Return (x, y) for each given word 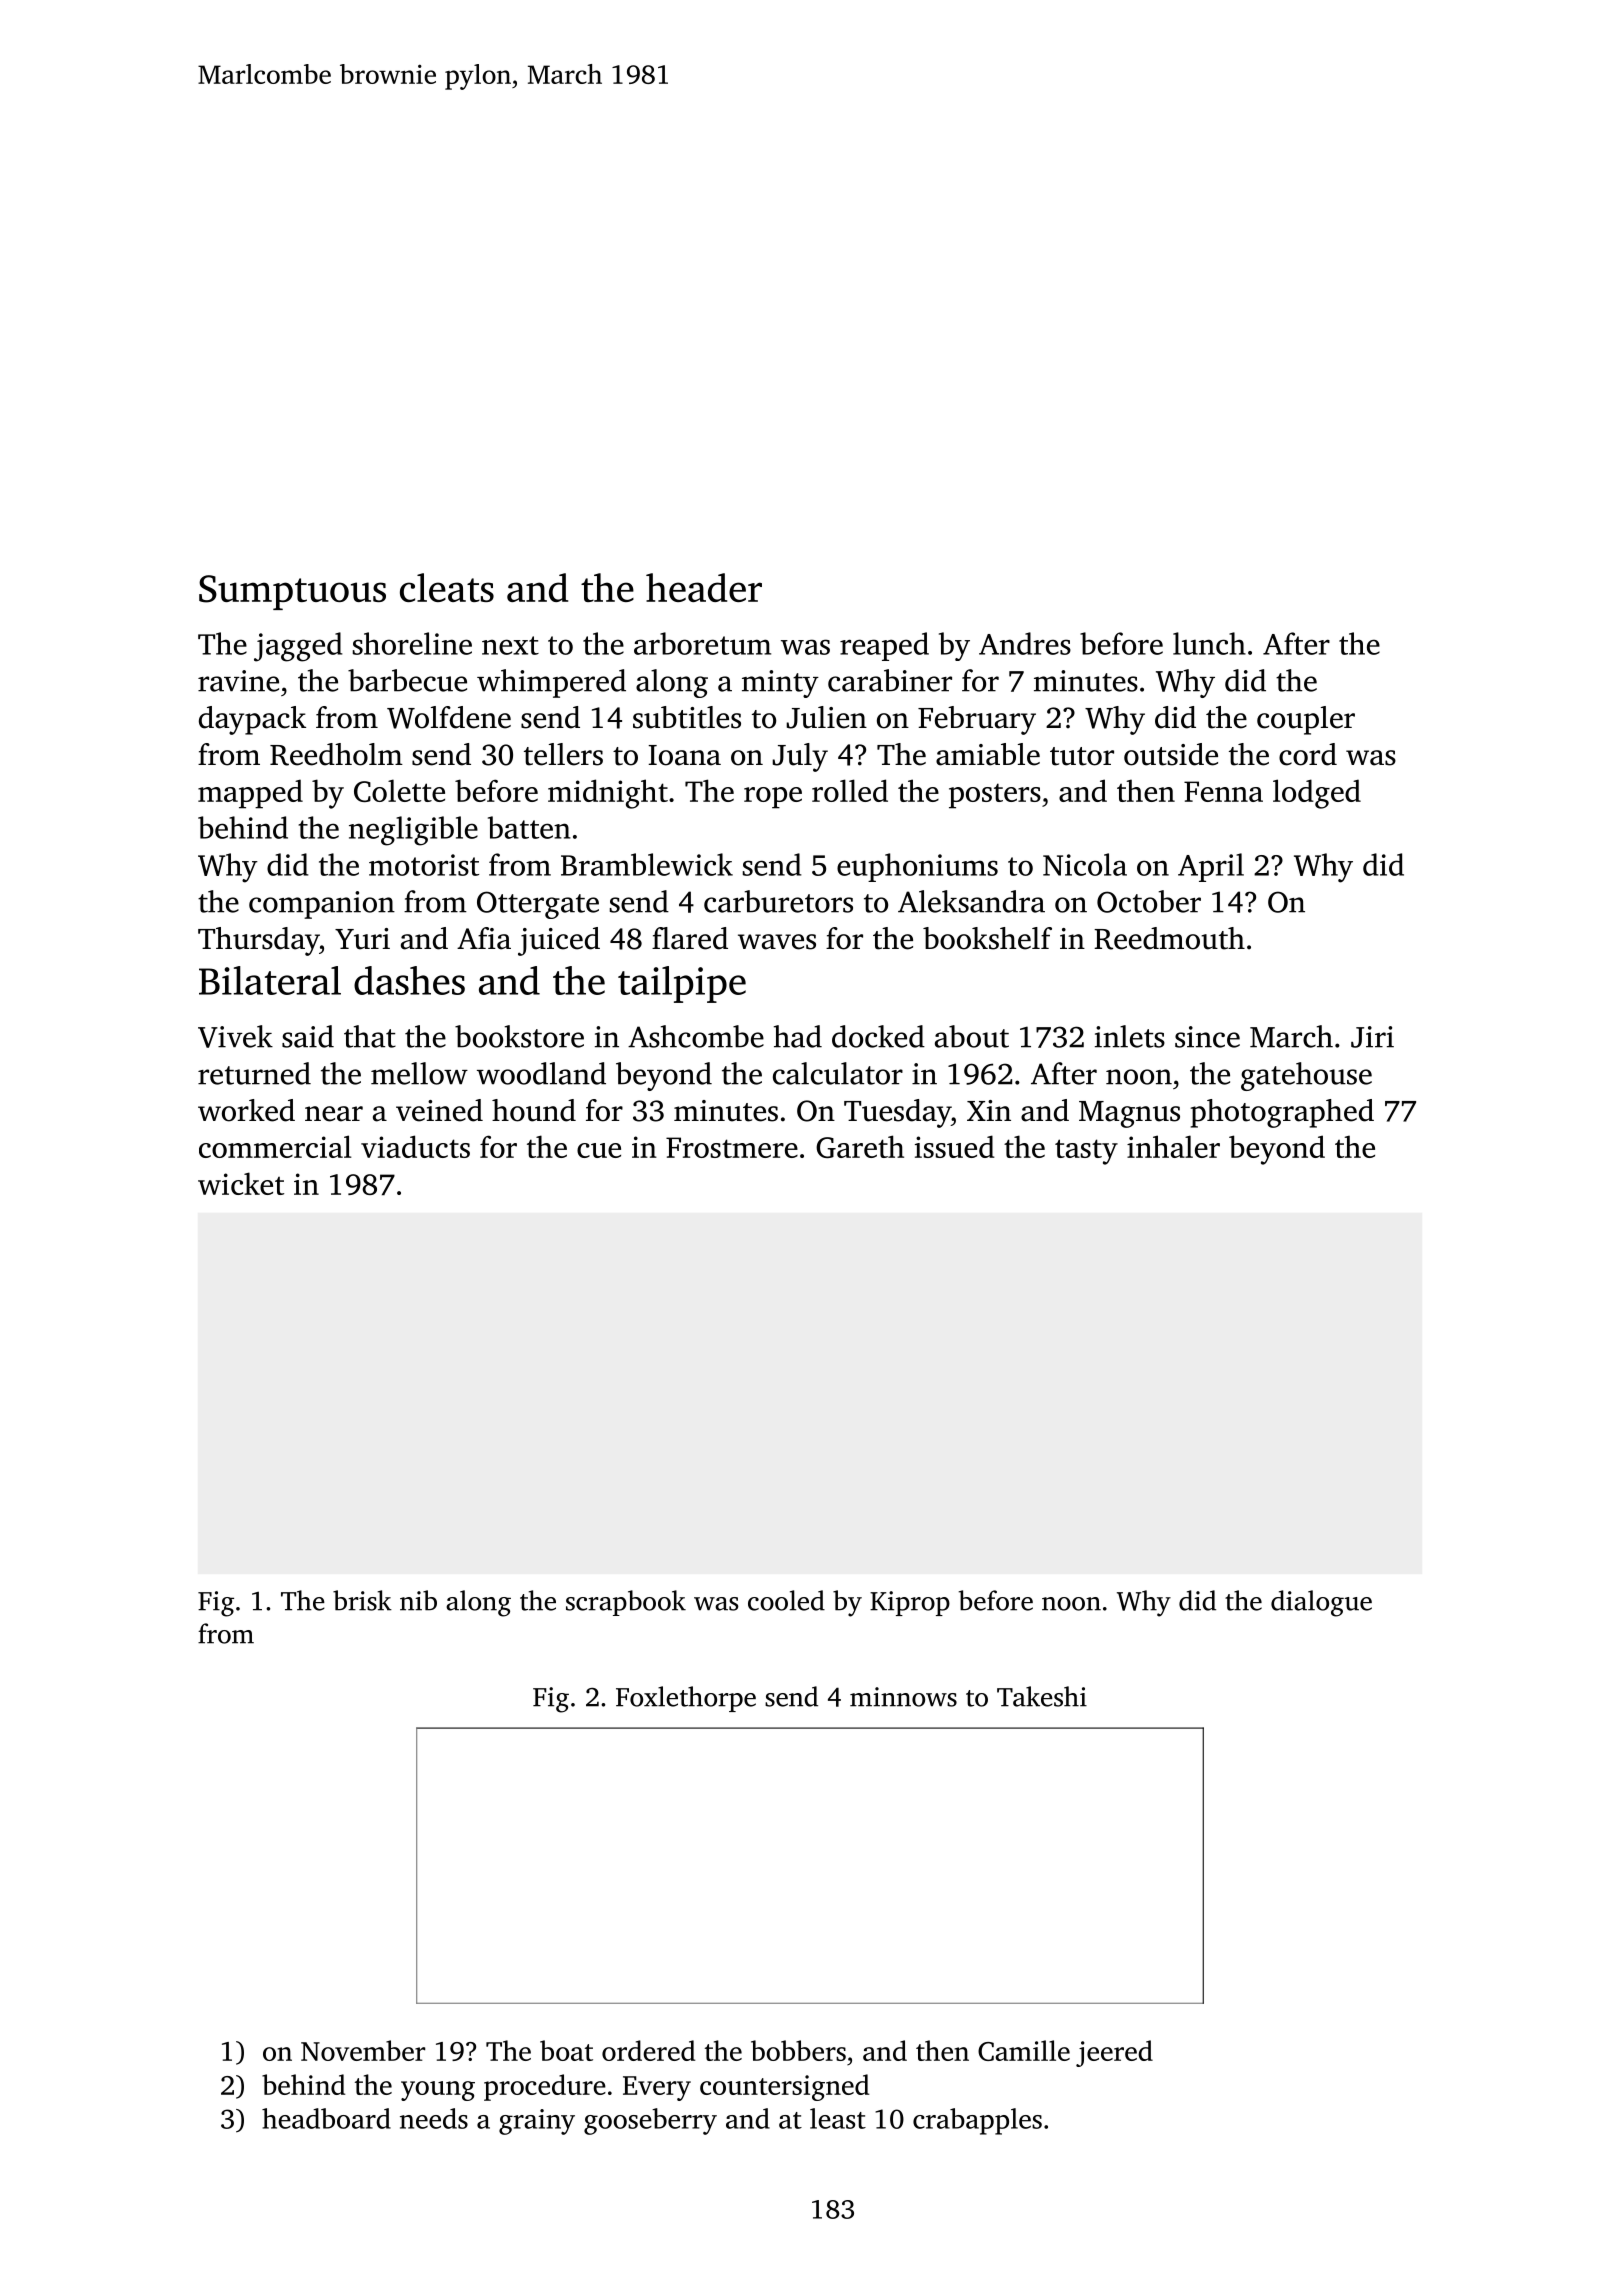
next (510, 645)
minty (780, 684)
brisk (362, 1600)
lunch (1209, 643)
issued (955, 1146)
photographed (1282, 1113)
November (363, 2050)
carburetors (778, 901)
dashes (409, 980)
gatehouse (1306, 1076)
